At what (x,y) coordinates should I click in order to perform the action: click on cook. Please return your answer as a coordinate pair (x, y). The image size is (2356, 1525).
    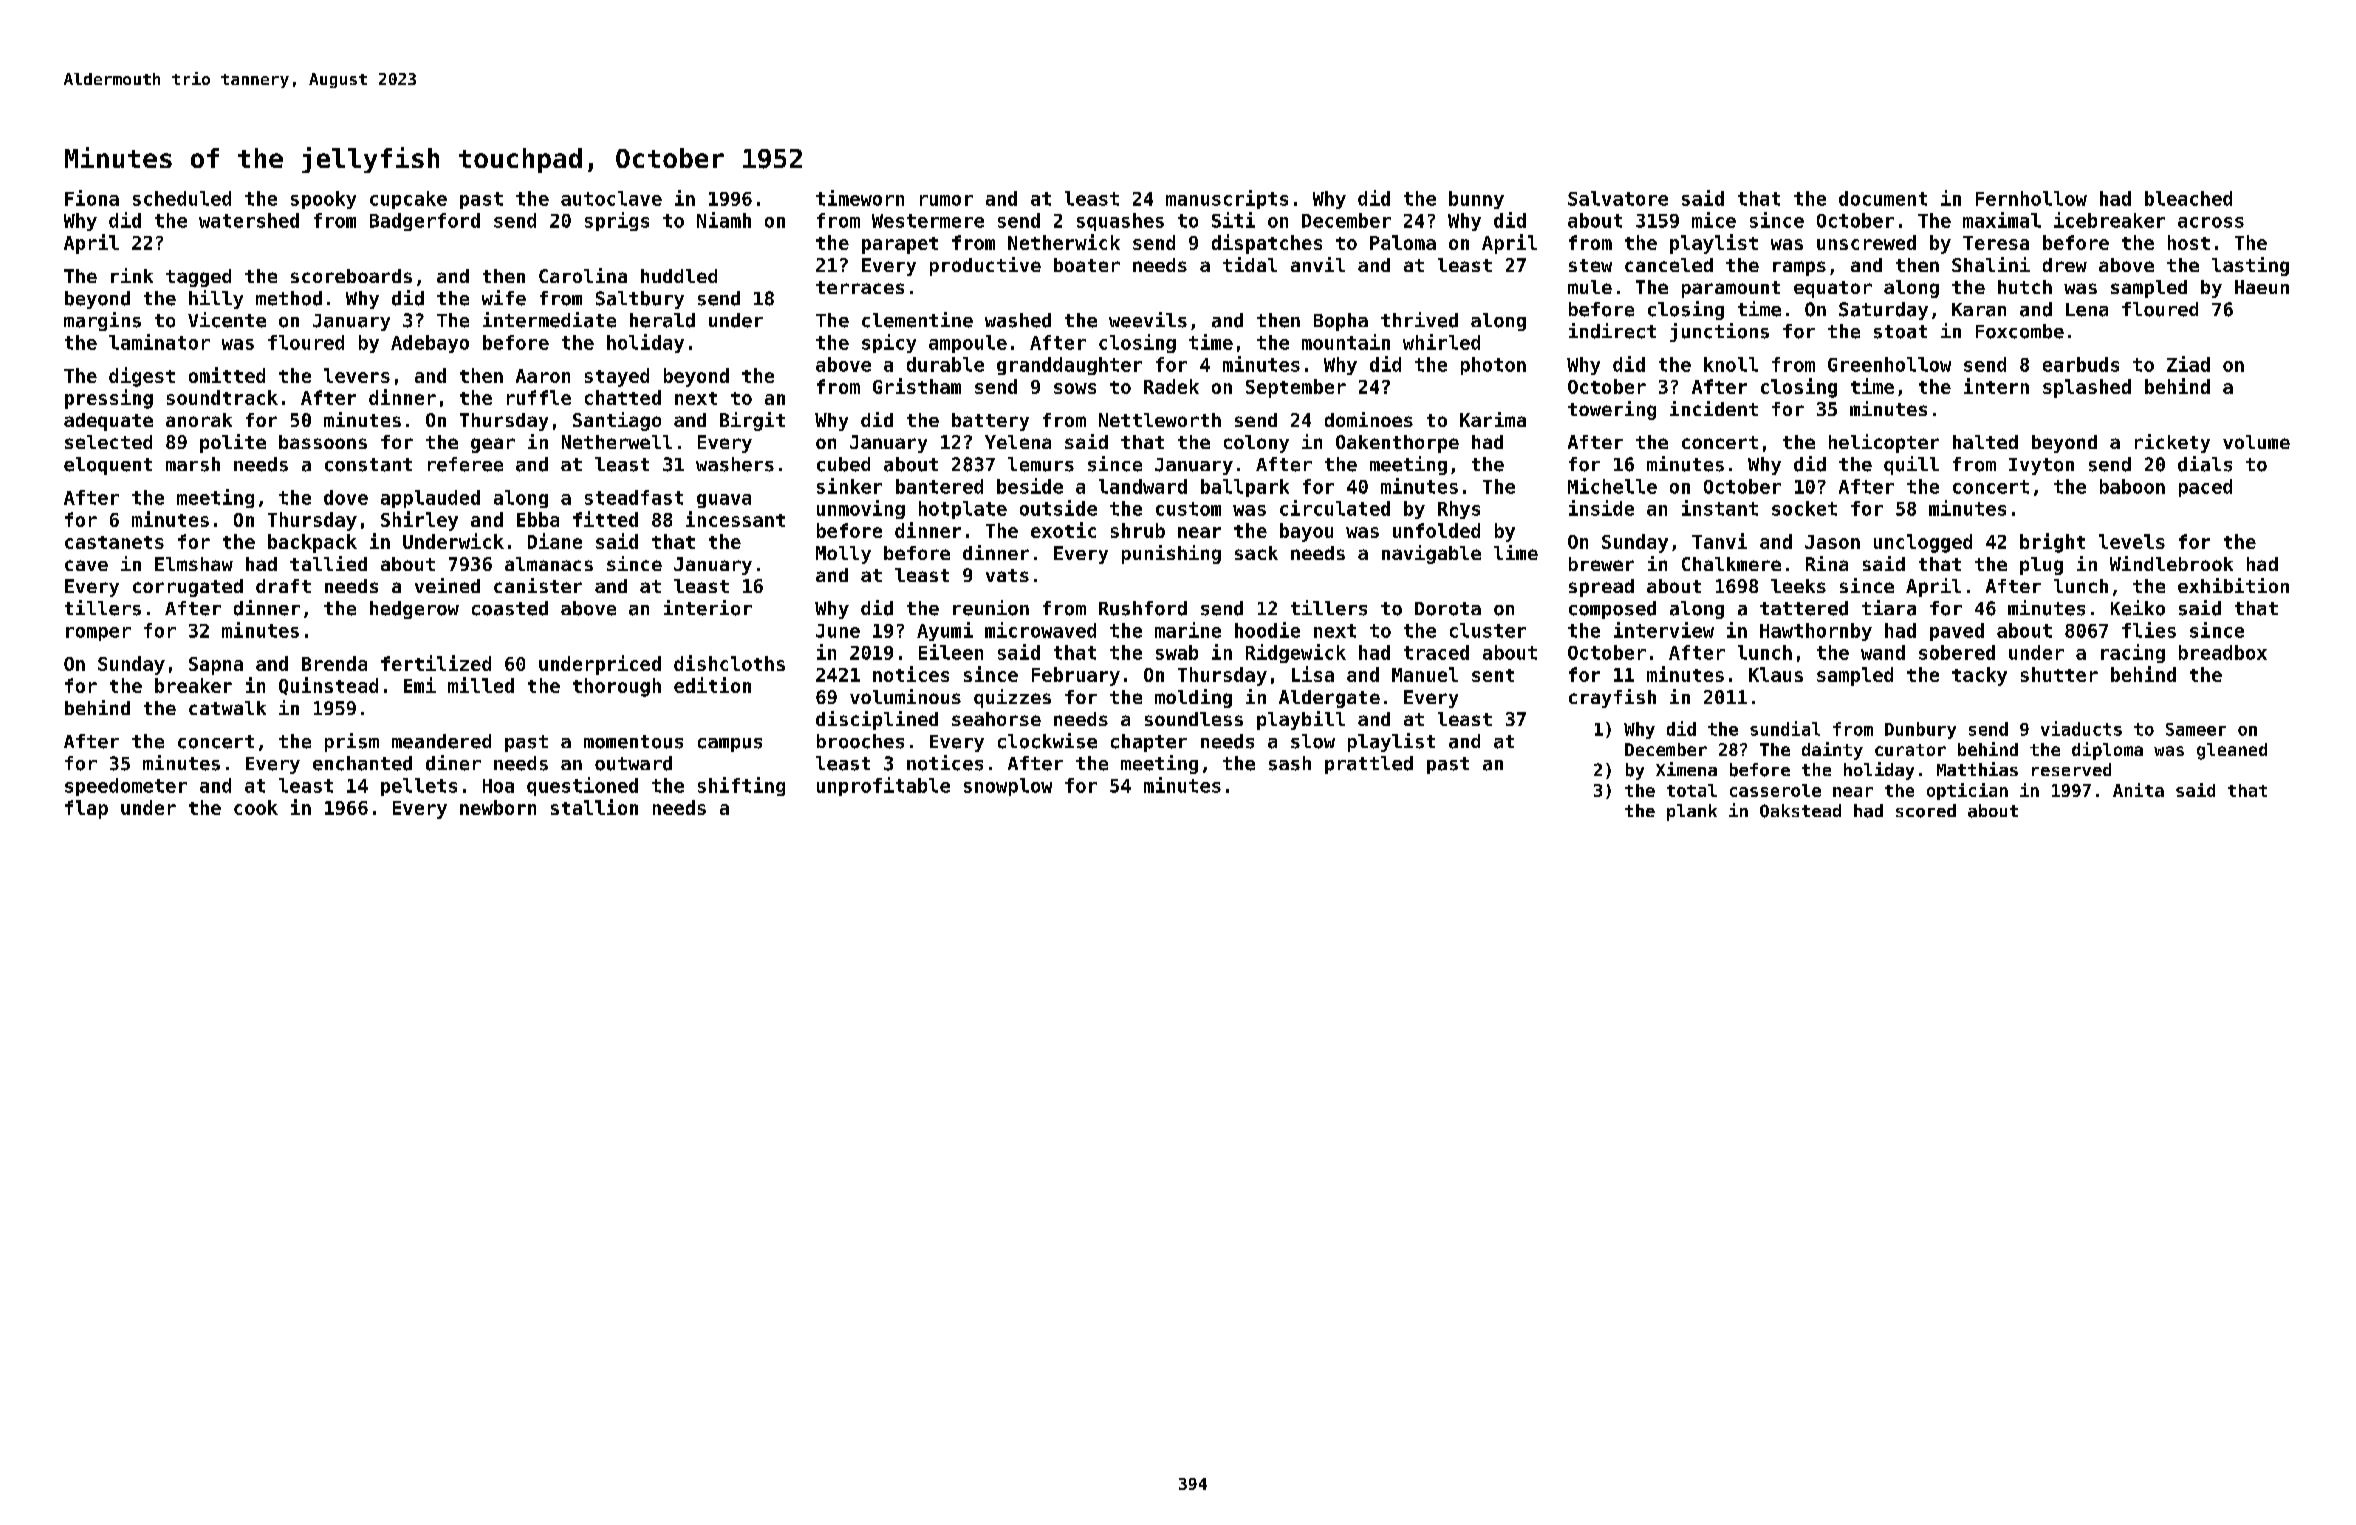
    Looking at the image, I should click on (256, 807).
